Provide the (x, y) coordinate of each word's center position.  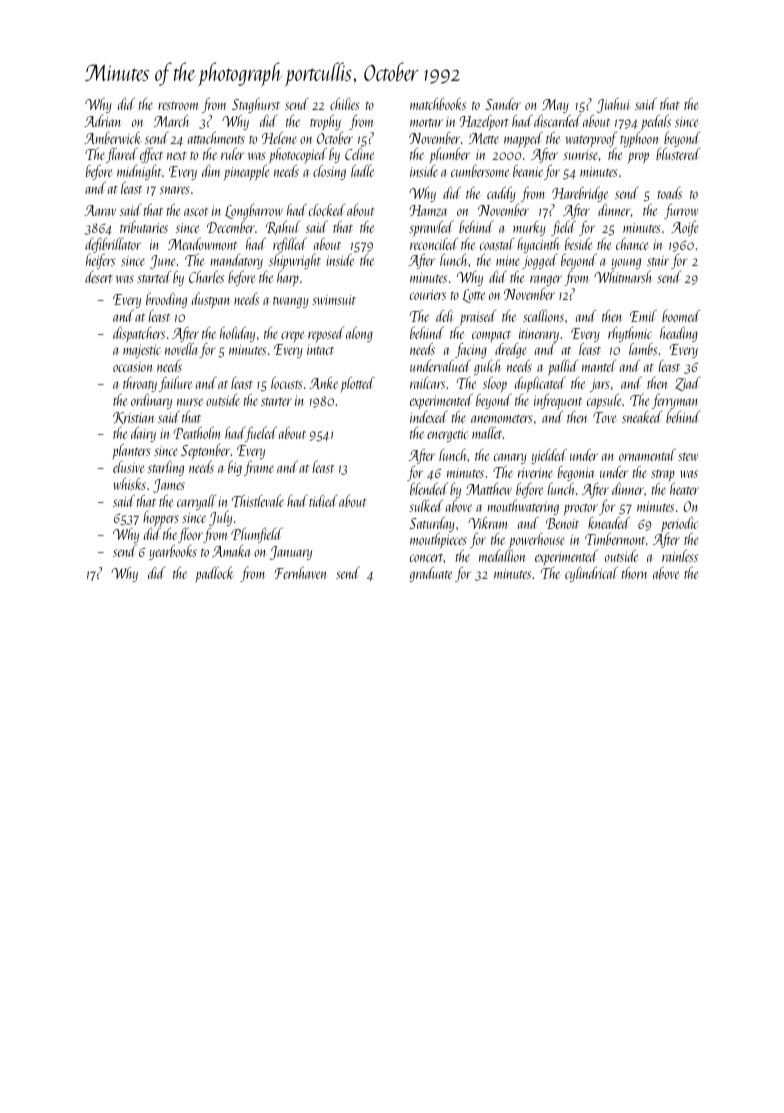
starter (276, 402)
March (171, 120)
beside (578, 243)
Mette (484, 138)
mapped (523, 139)
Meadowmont (202, 243)
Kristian (133, 418)
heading (679, 334)
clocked (327, 209)
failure (175, 384)
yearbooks (173, 552)
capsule (604, 401)
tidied (323, 500)
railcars (427, 383)
